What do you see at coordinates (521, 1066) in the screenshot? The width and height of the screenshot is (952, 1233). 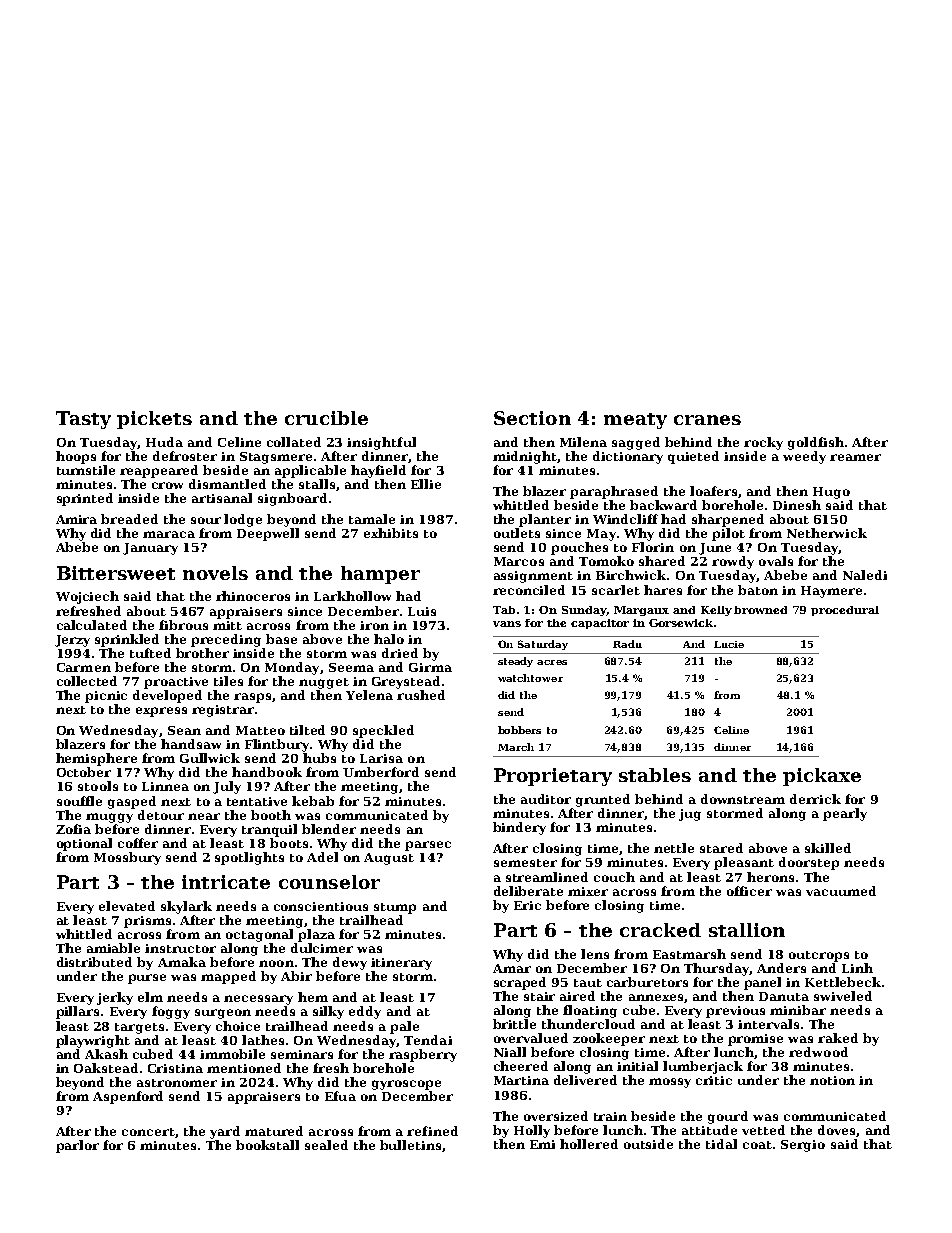 I see `cheered` at bounding box center [521, 1066].
